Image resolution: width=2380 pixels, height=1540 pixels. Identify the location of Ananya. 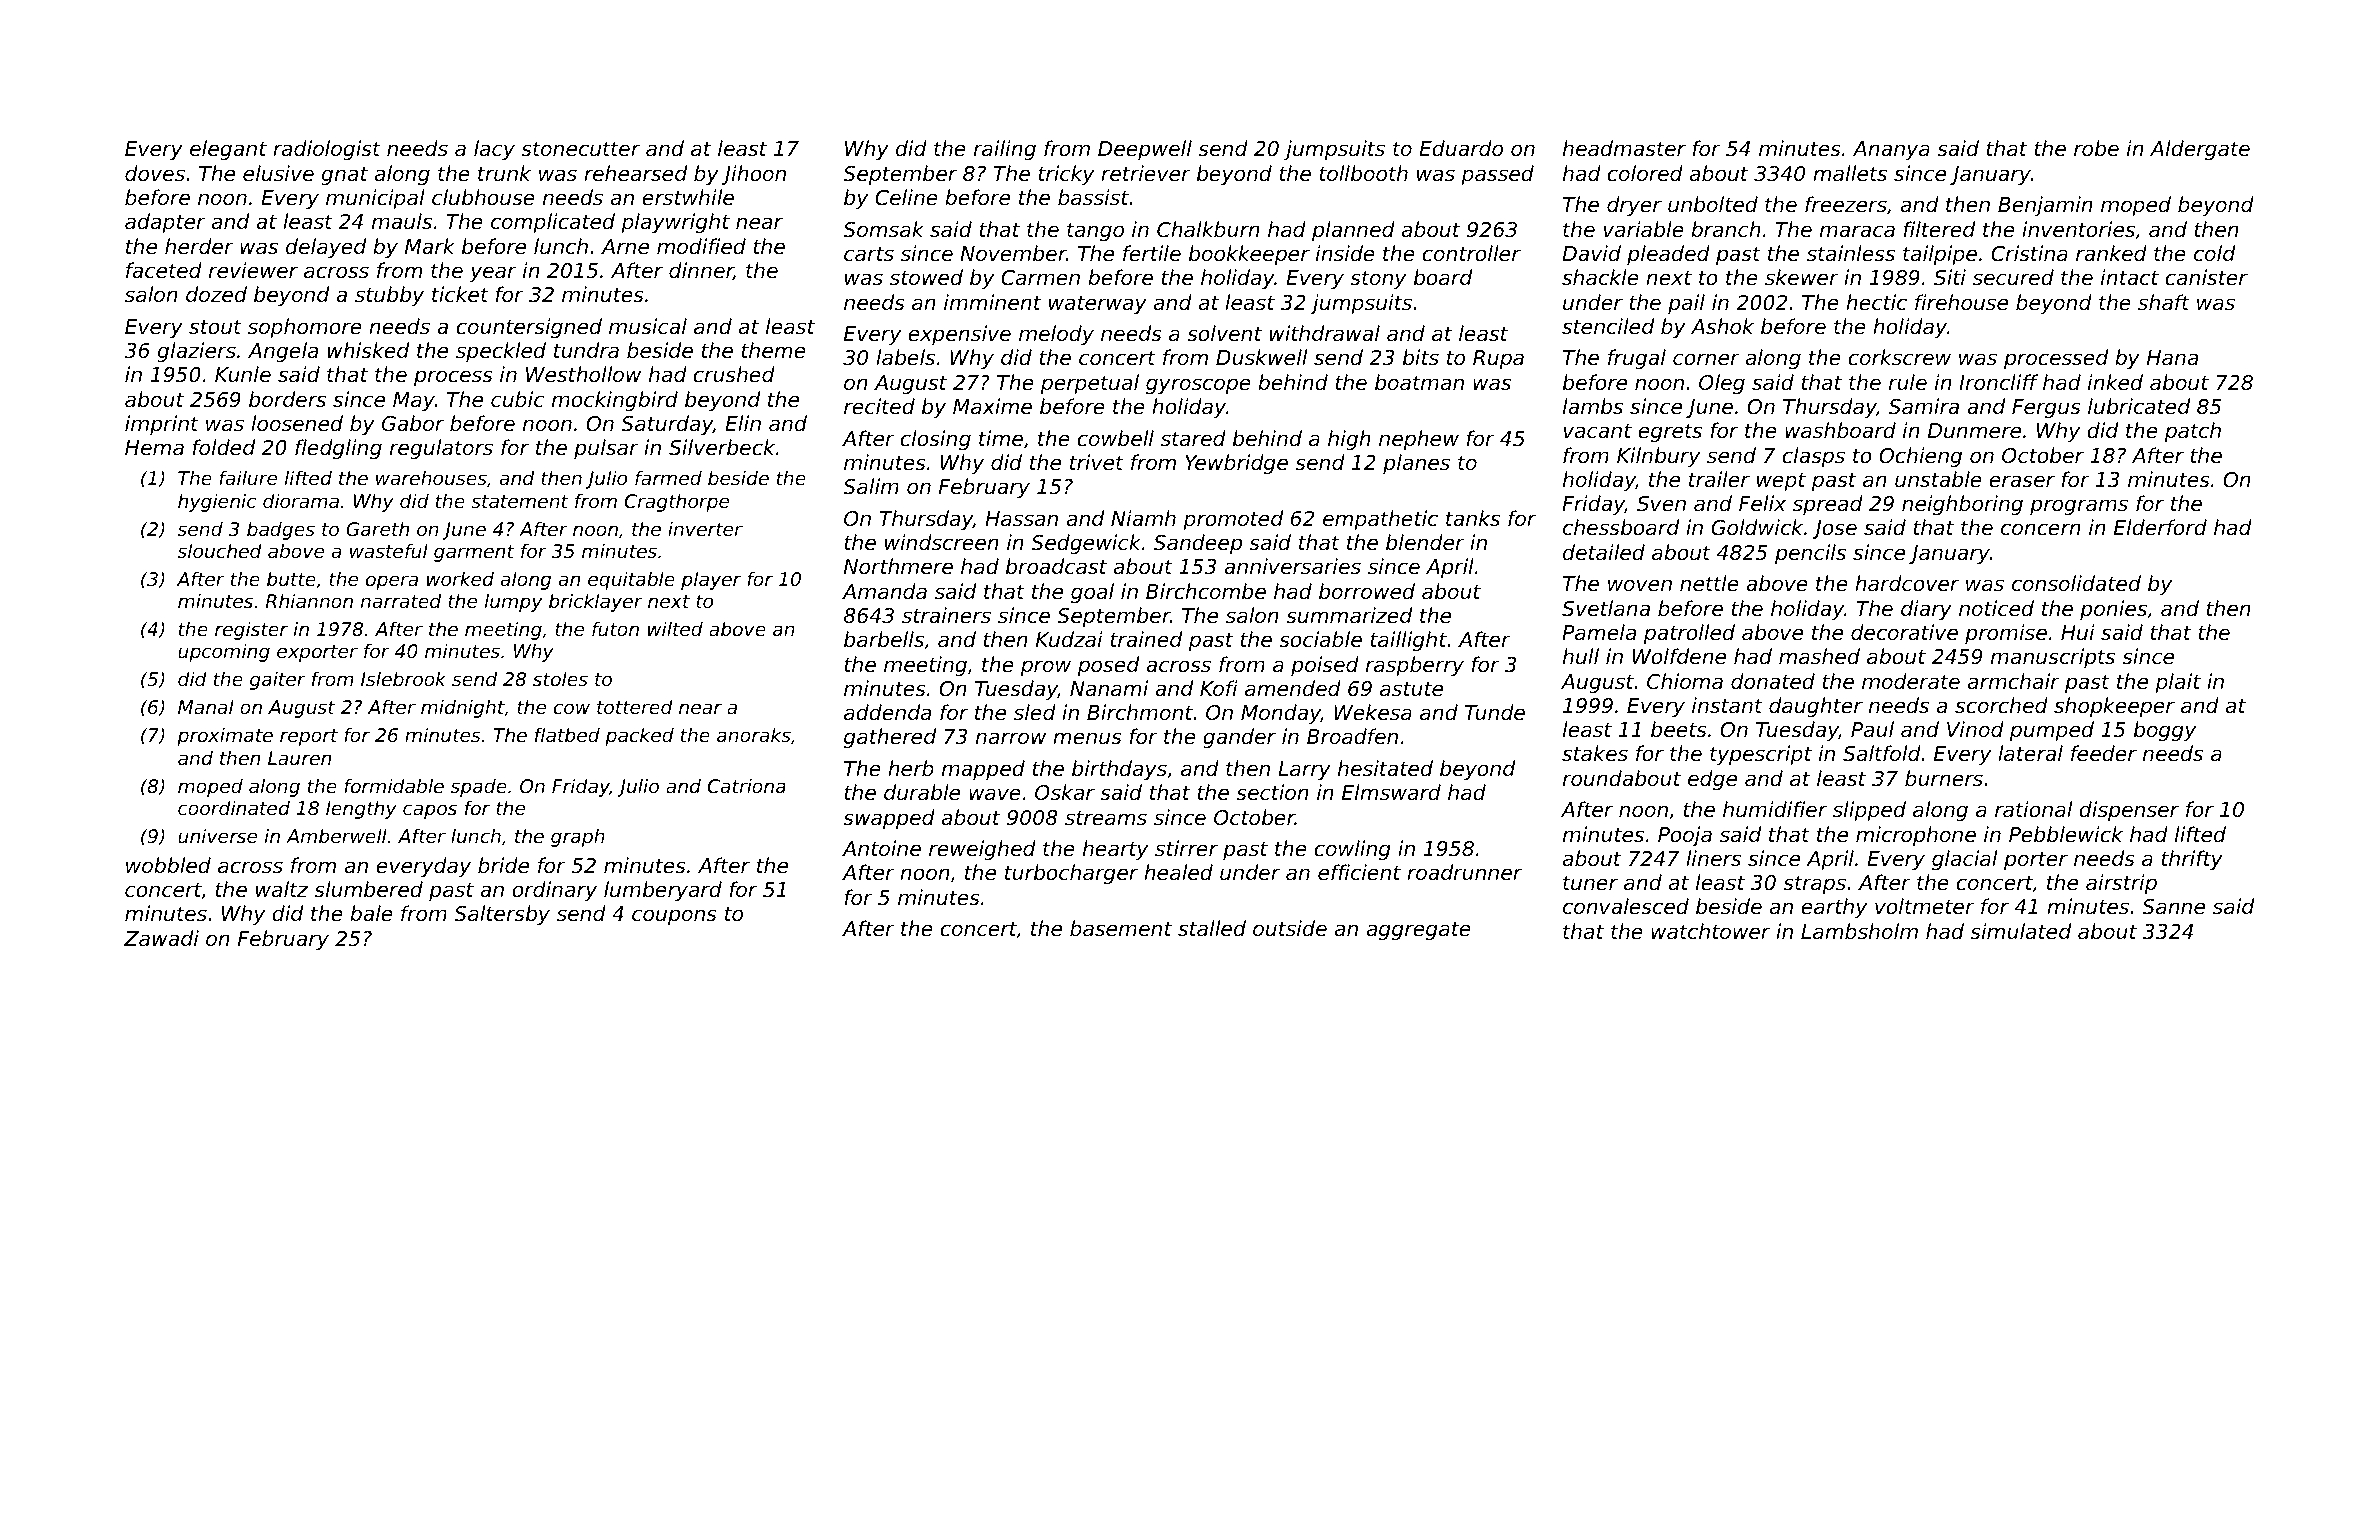
(1891, 150).
